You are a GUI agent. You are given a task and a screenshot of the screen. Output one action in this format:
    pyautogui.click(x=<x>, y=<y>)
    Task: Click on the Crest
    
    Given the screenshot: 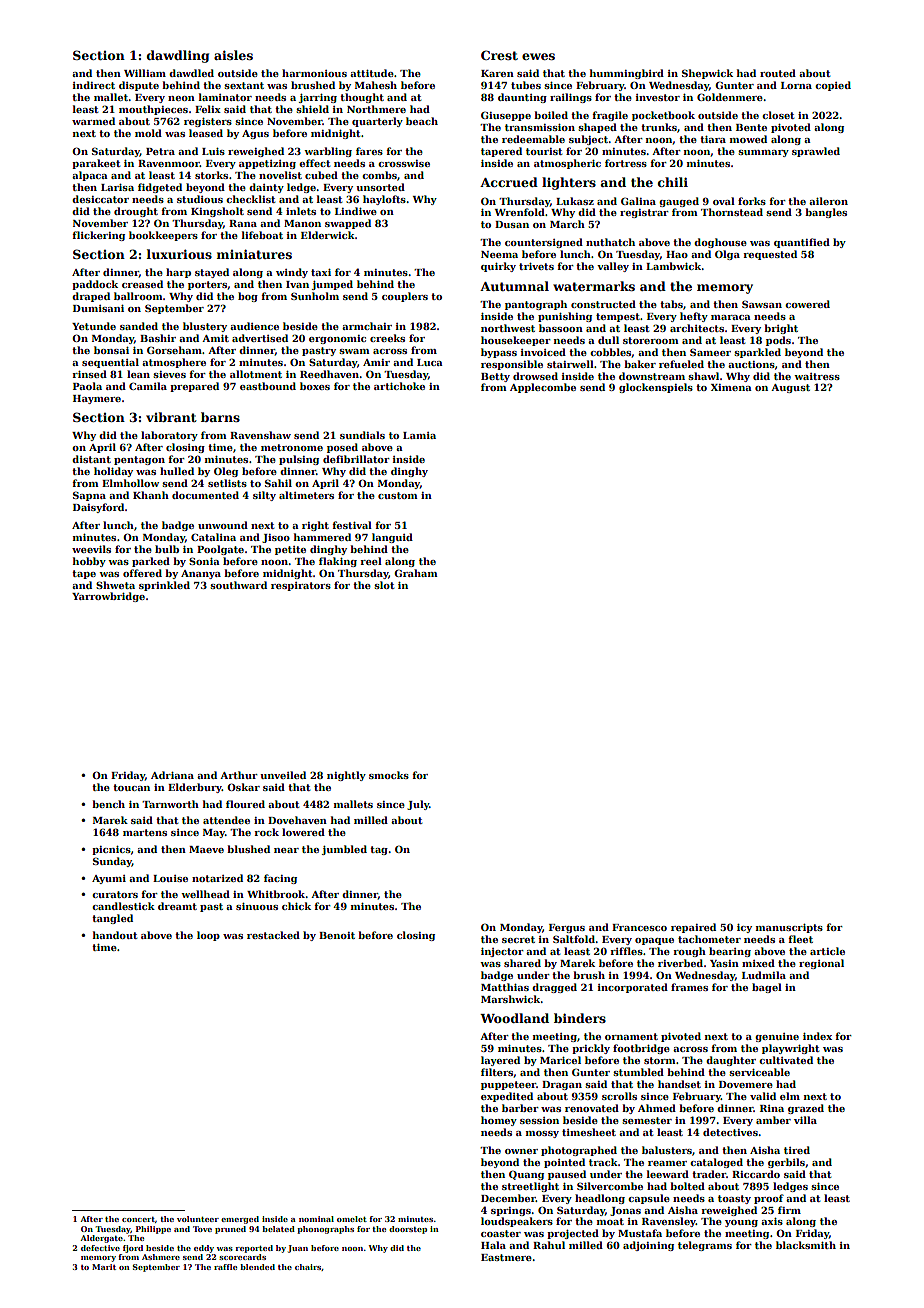 What is the action you would take?
    pyautogui.click(x=499, y=55)
